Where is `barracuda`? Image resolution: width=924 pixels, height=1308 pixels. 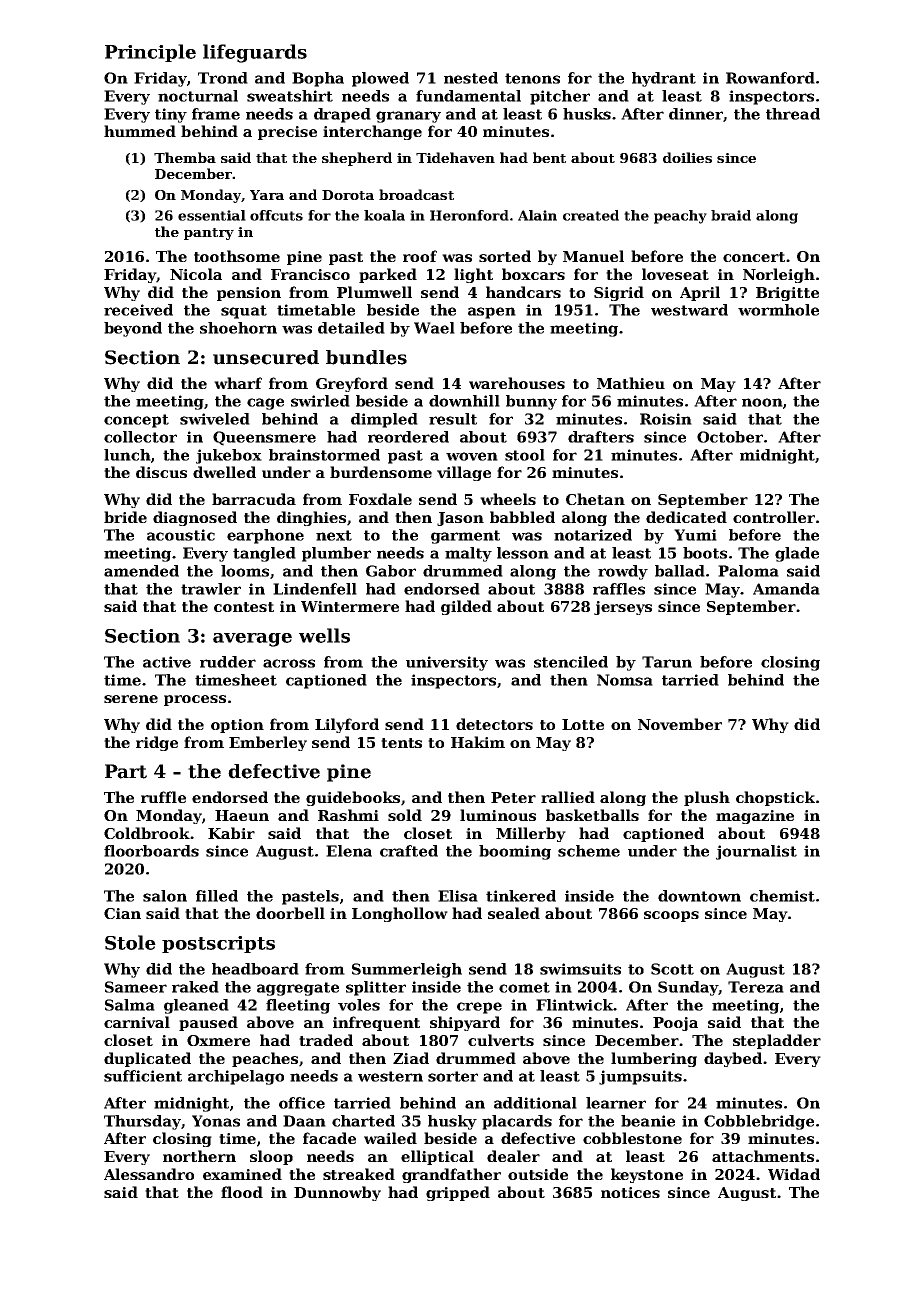
barracuda is located at coordinates (254, 499).
